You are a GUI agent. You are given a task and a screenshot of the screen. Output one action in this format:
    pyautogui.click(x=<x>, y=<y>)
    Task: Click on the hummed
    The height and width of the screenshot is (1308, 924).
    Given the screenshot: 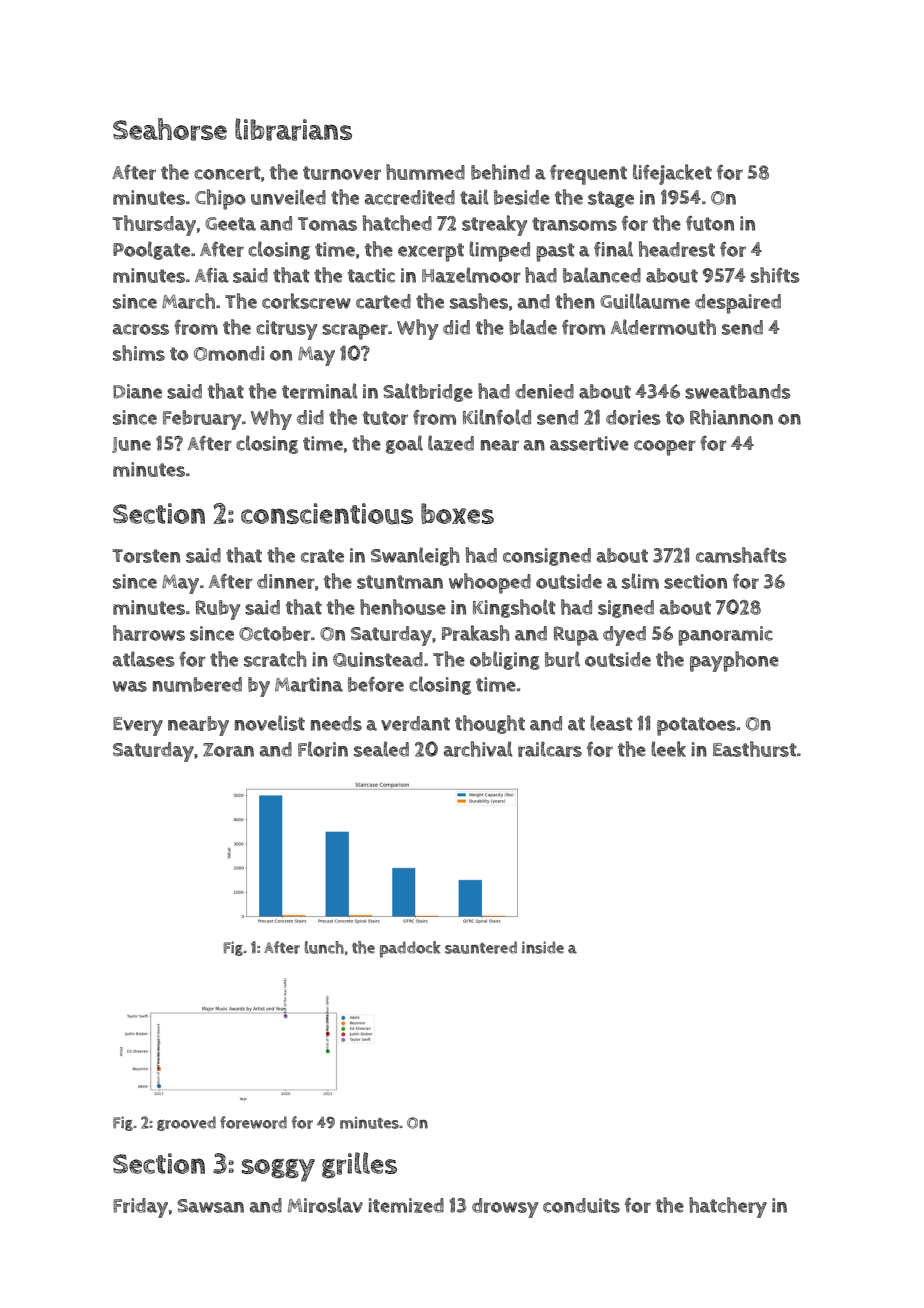 What is the action you would take?
    pyautogui.click(x=425, y=172)
